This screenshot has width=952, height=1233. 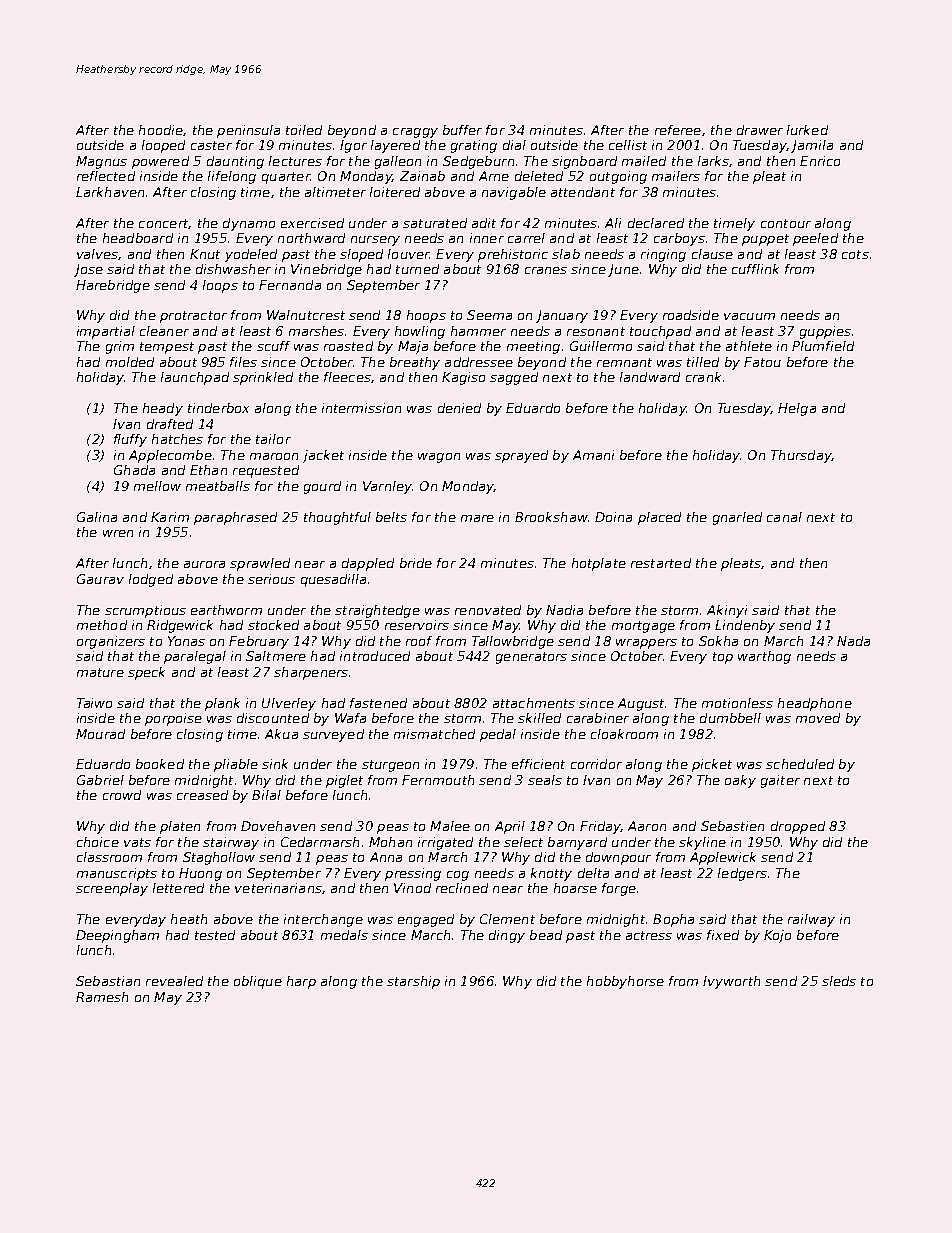 I want to click on headphone, so click(x=815, y=704).
